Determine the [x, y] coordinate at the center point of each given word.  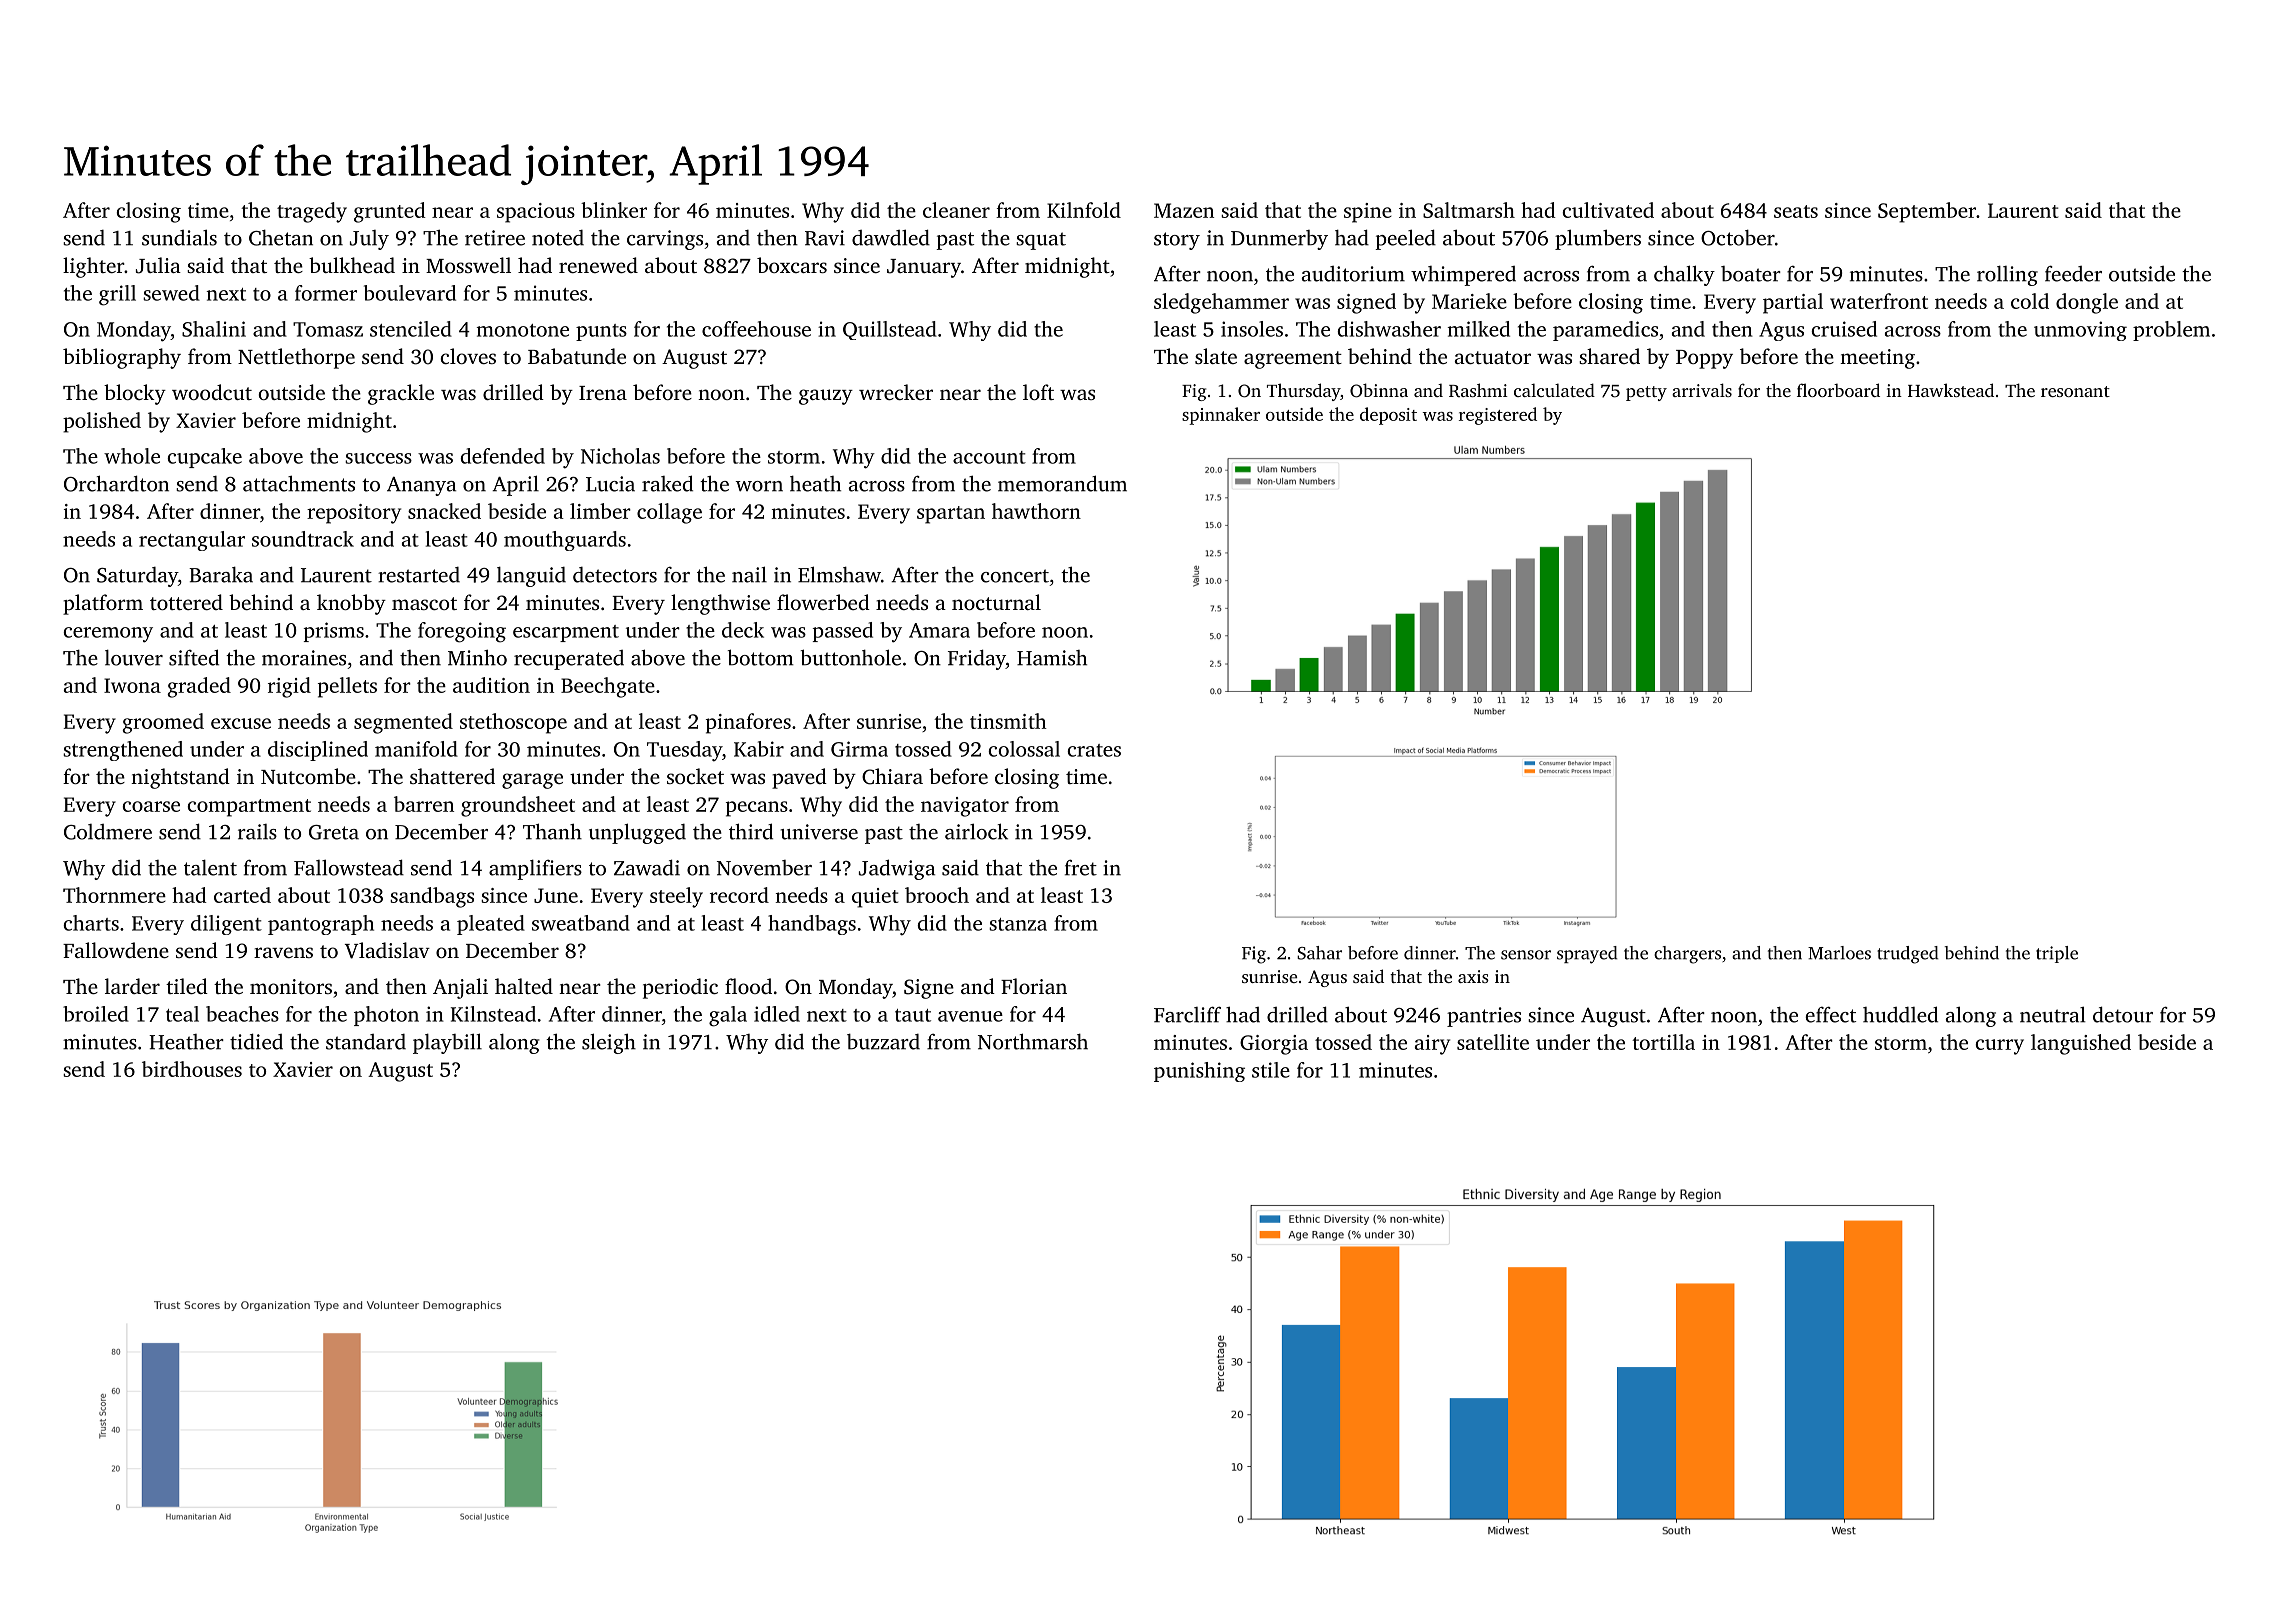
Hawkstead [1951, 390]
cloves [468, 356]
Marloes [1839, 953]
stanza [1018, 924]
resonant [2075, 391]
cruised [1844, 329]
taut [913, 1015]
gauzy [826, 397]
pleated [491, 925]
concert [1015, 576]
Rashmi [1478, 390]
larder [132, 986]
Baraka [221, 574]
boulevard [410, 293]
